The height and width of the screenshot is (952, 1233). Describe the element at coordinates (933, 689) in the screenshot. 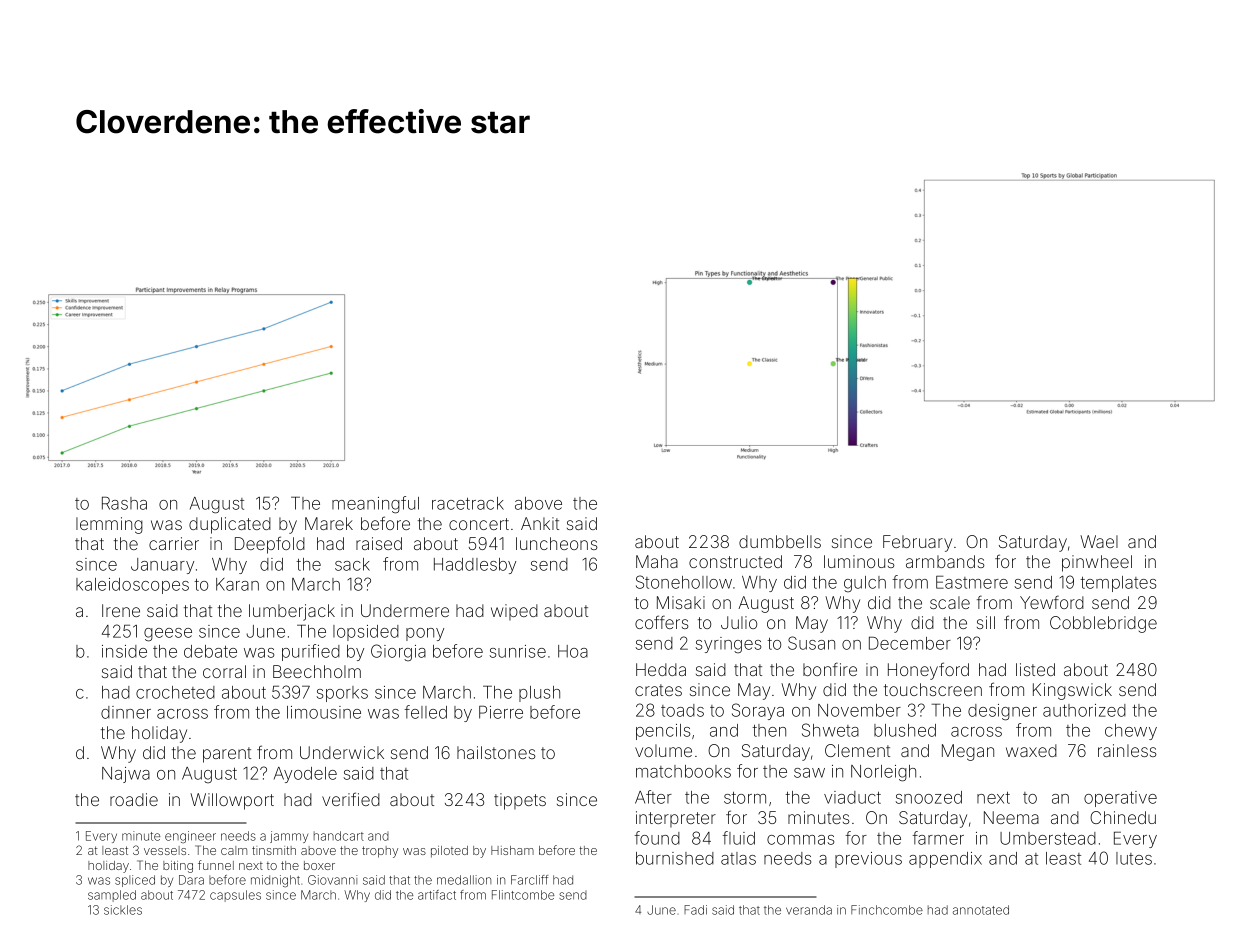

I see `touchscreen` at that location.
